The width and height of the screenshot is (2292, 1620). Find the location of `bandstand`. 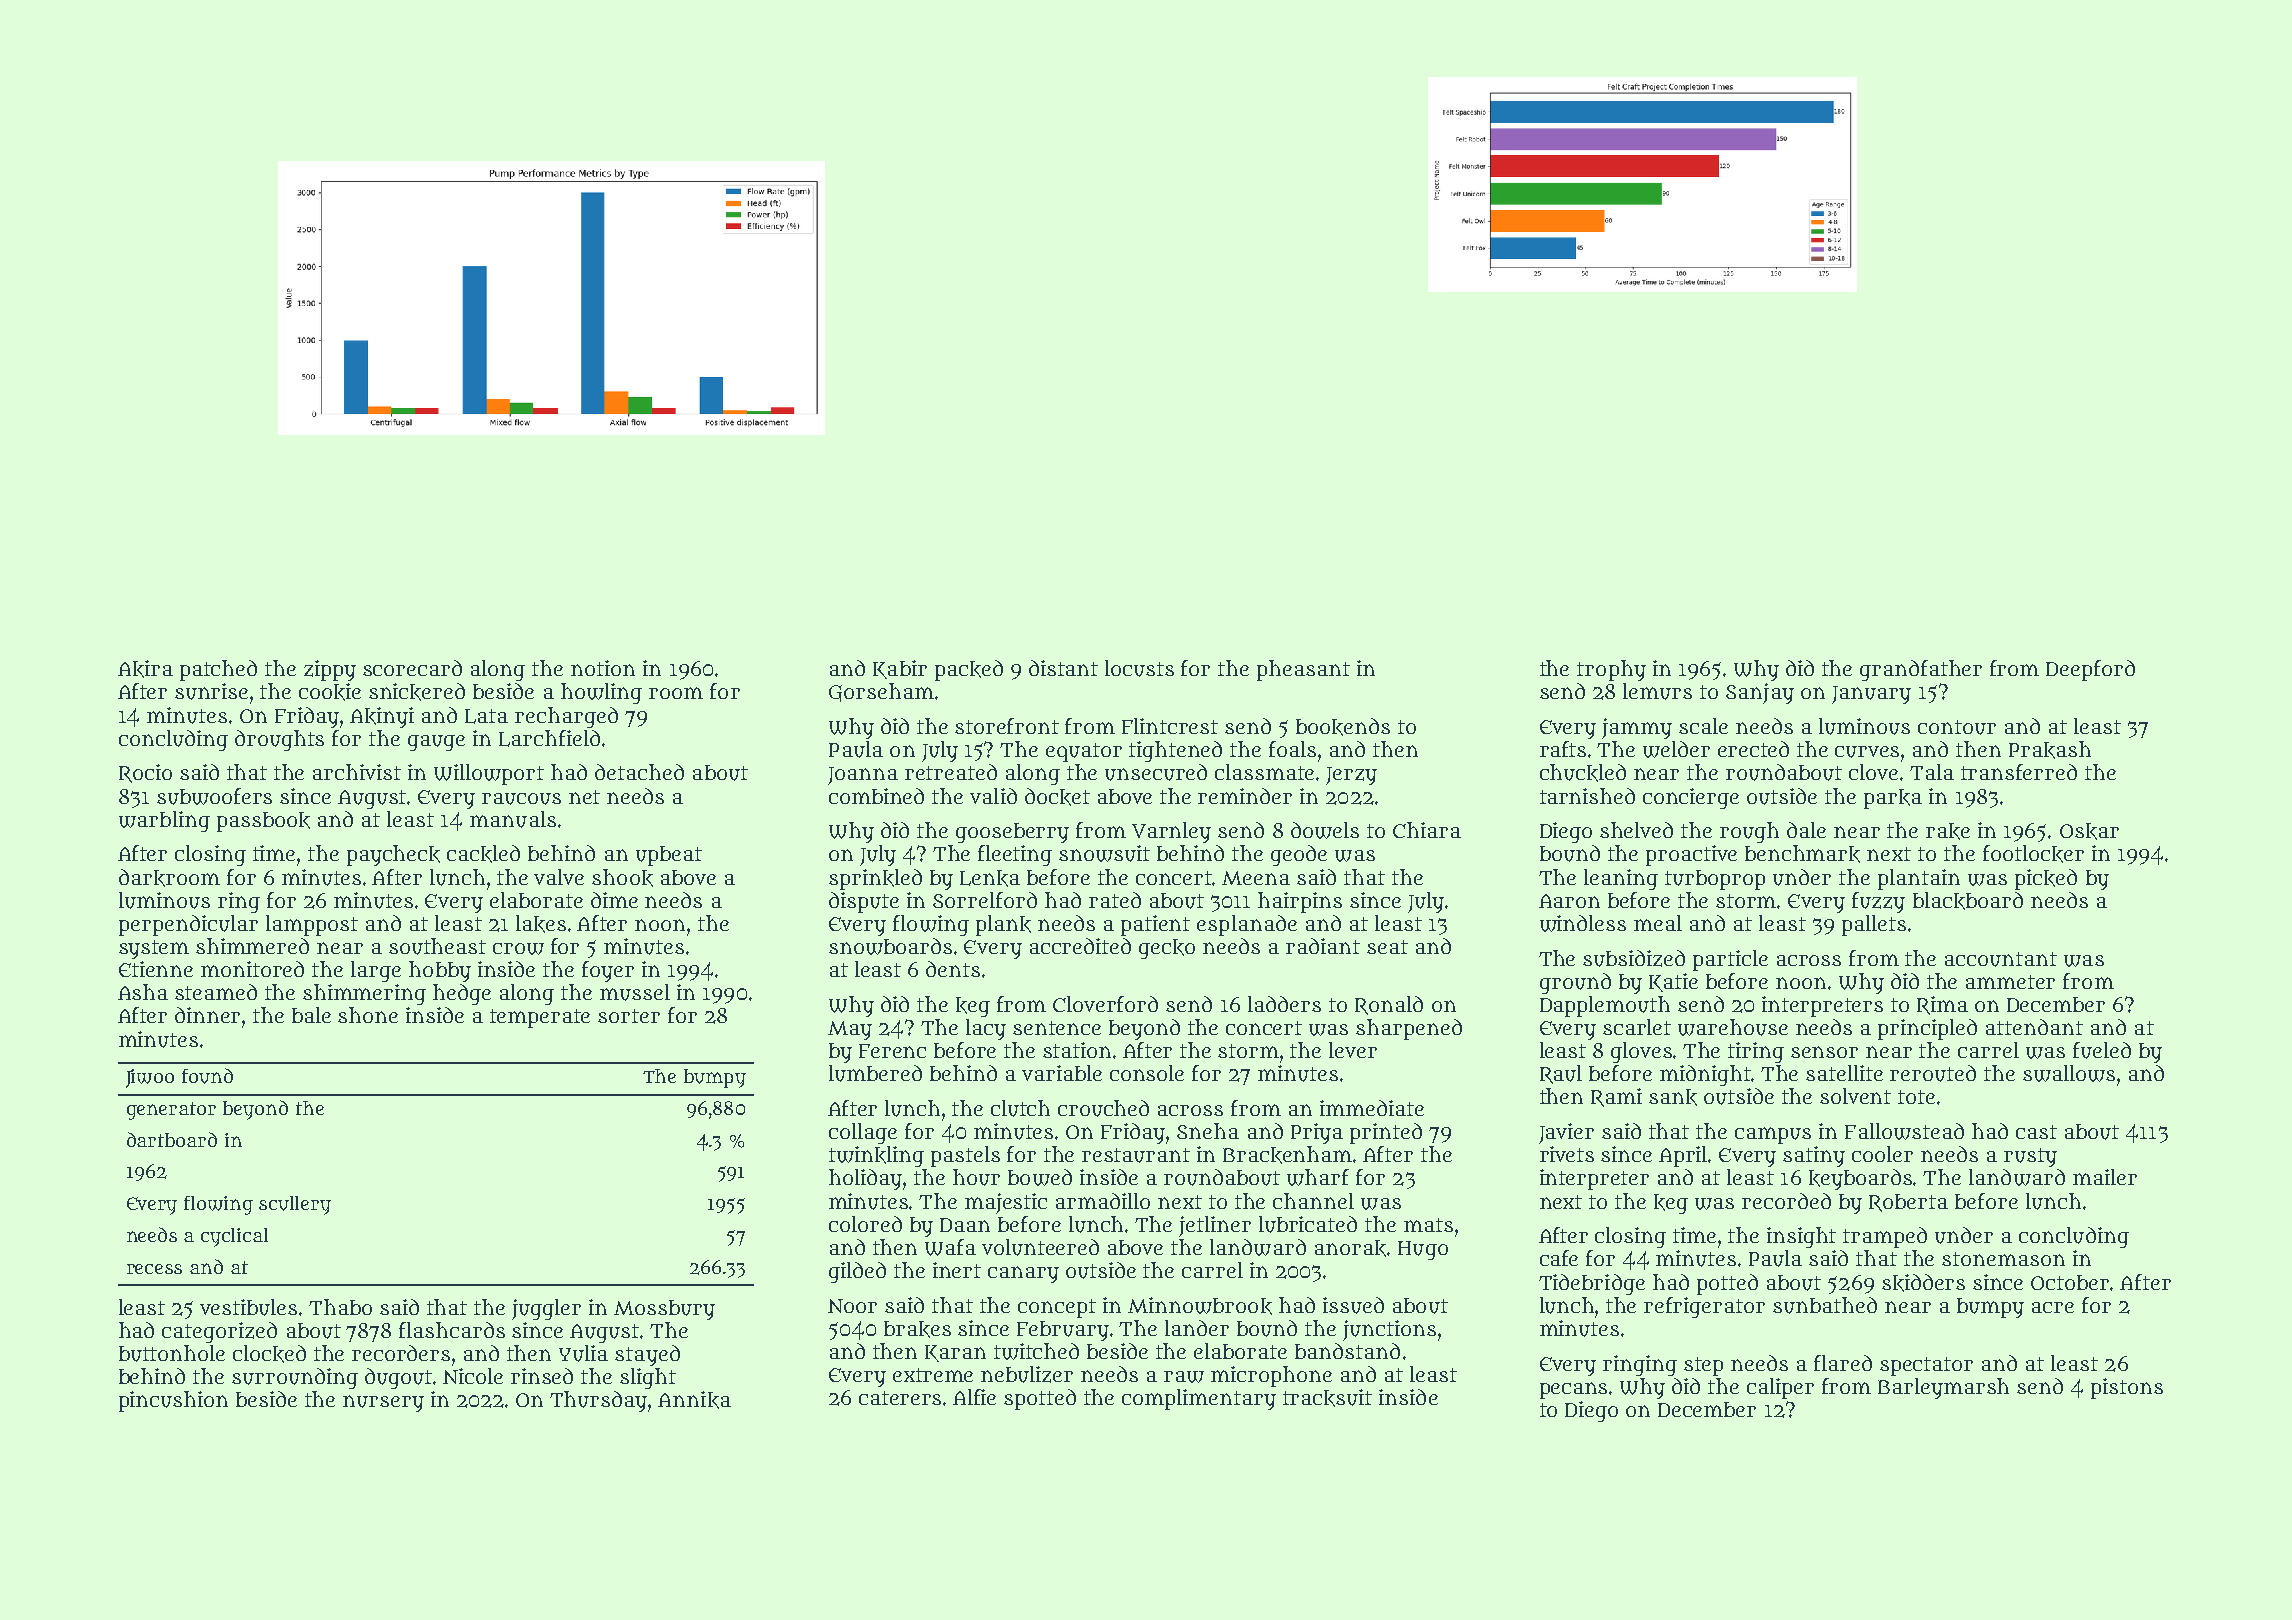

bandstand is located at coordinates (1347, 1351).
